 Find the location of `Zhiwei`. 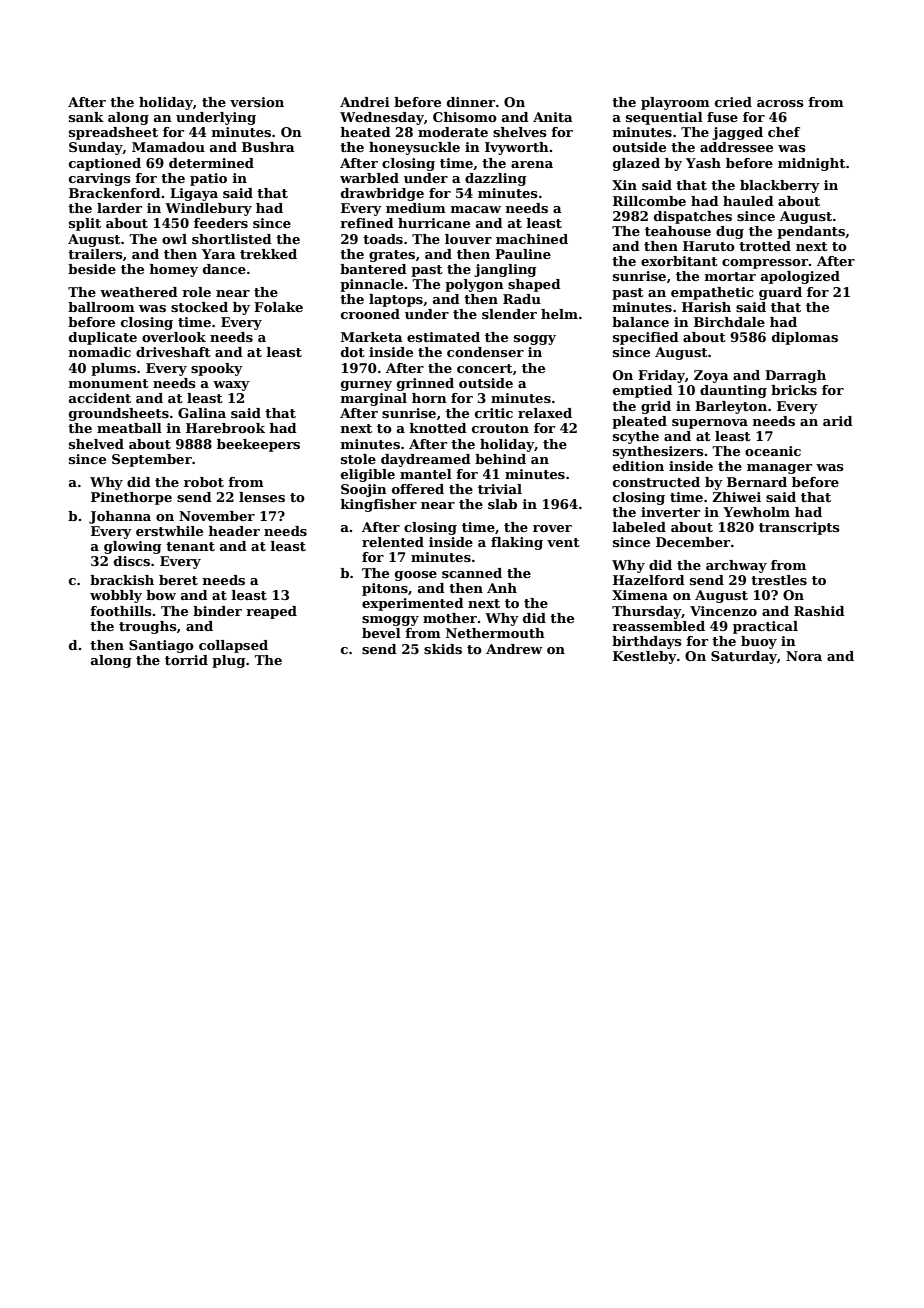

Zhiwei is located at coordinates (736, 497).
